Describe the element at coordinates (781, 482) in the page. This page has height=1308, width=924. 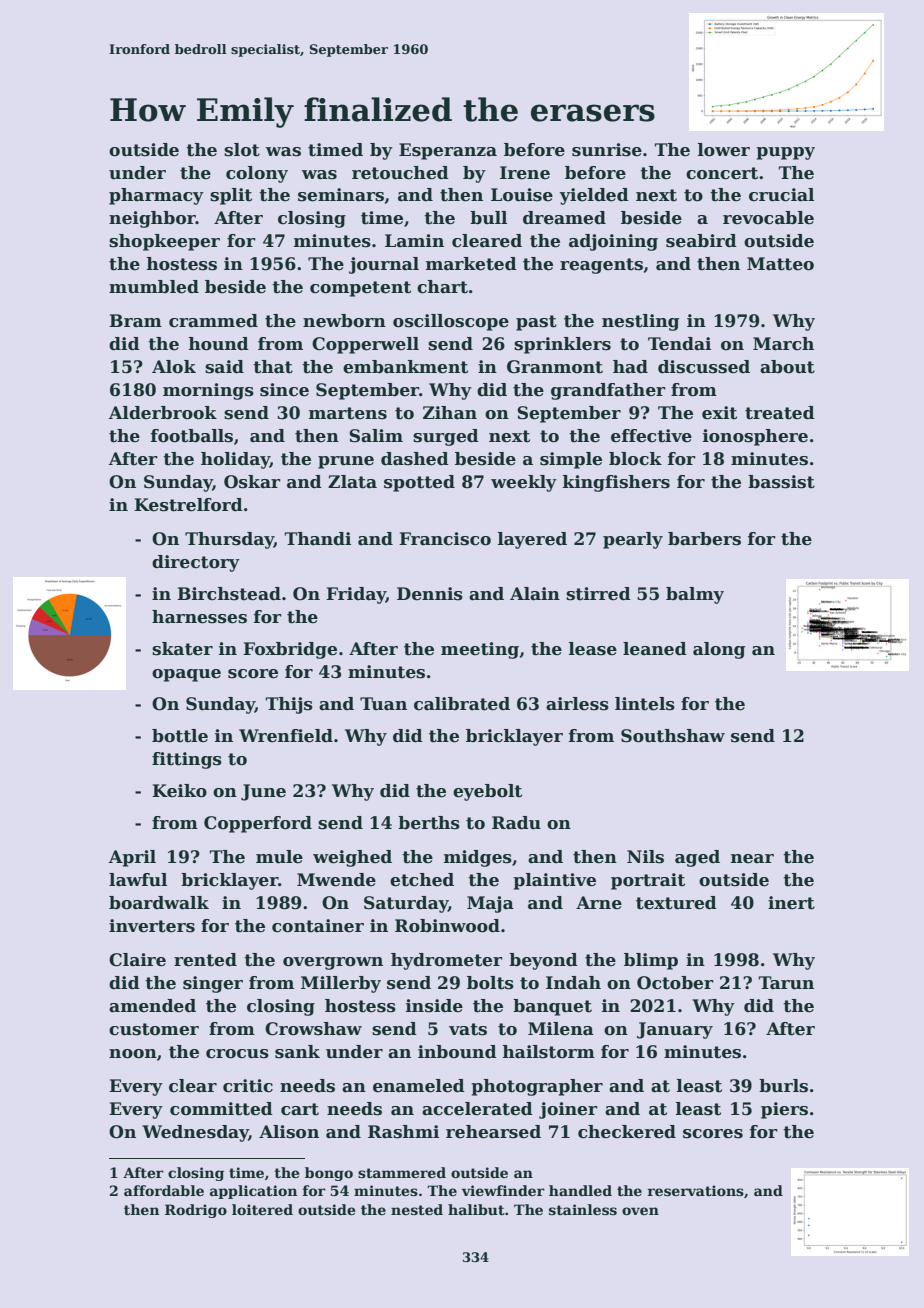
I see `bassist` at that location.
